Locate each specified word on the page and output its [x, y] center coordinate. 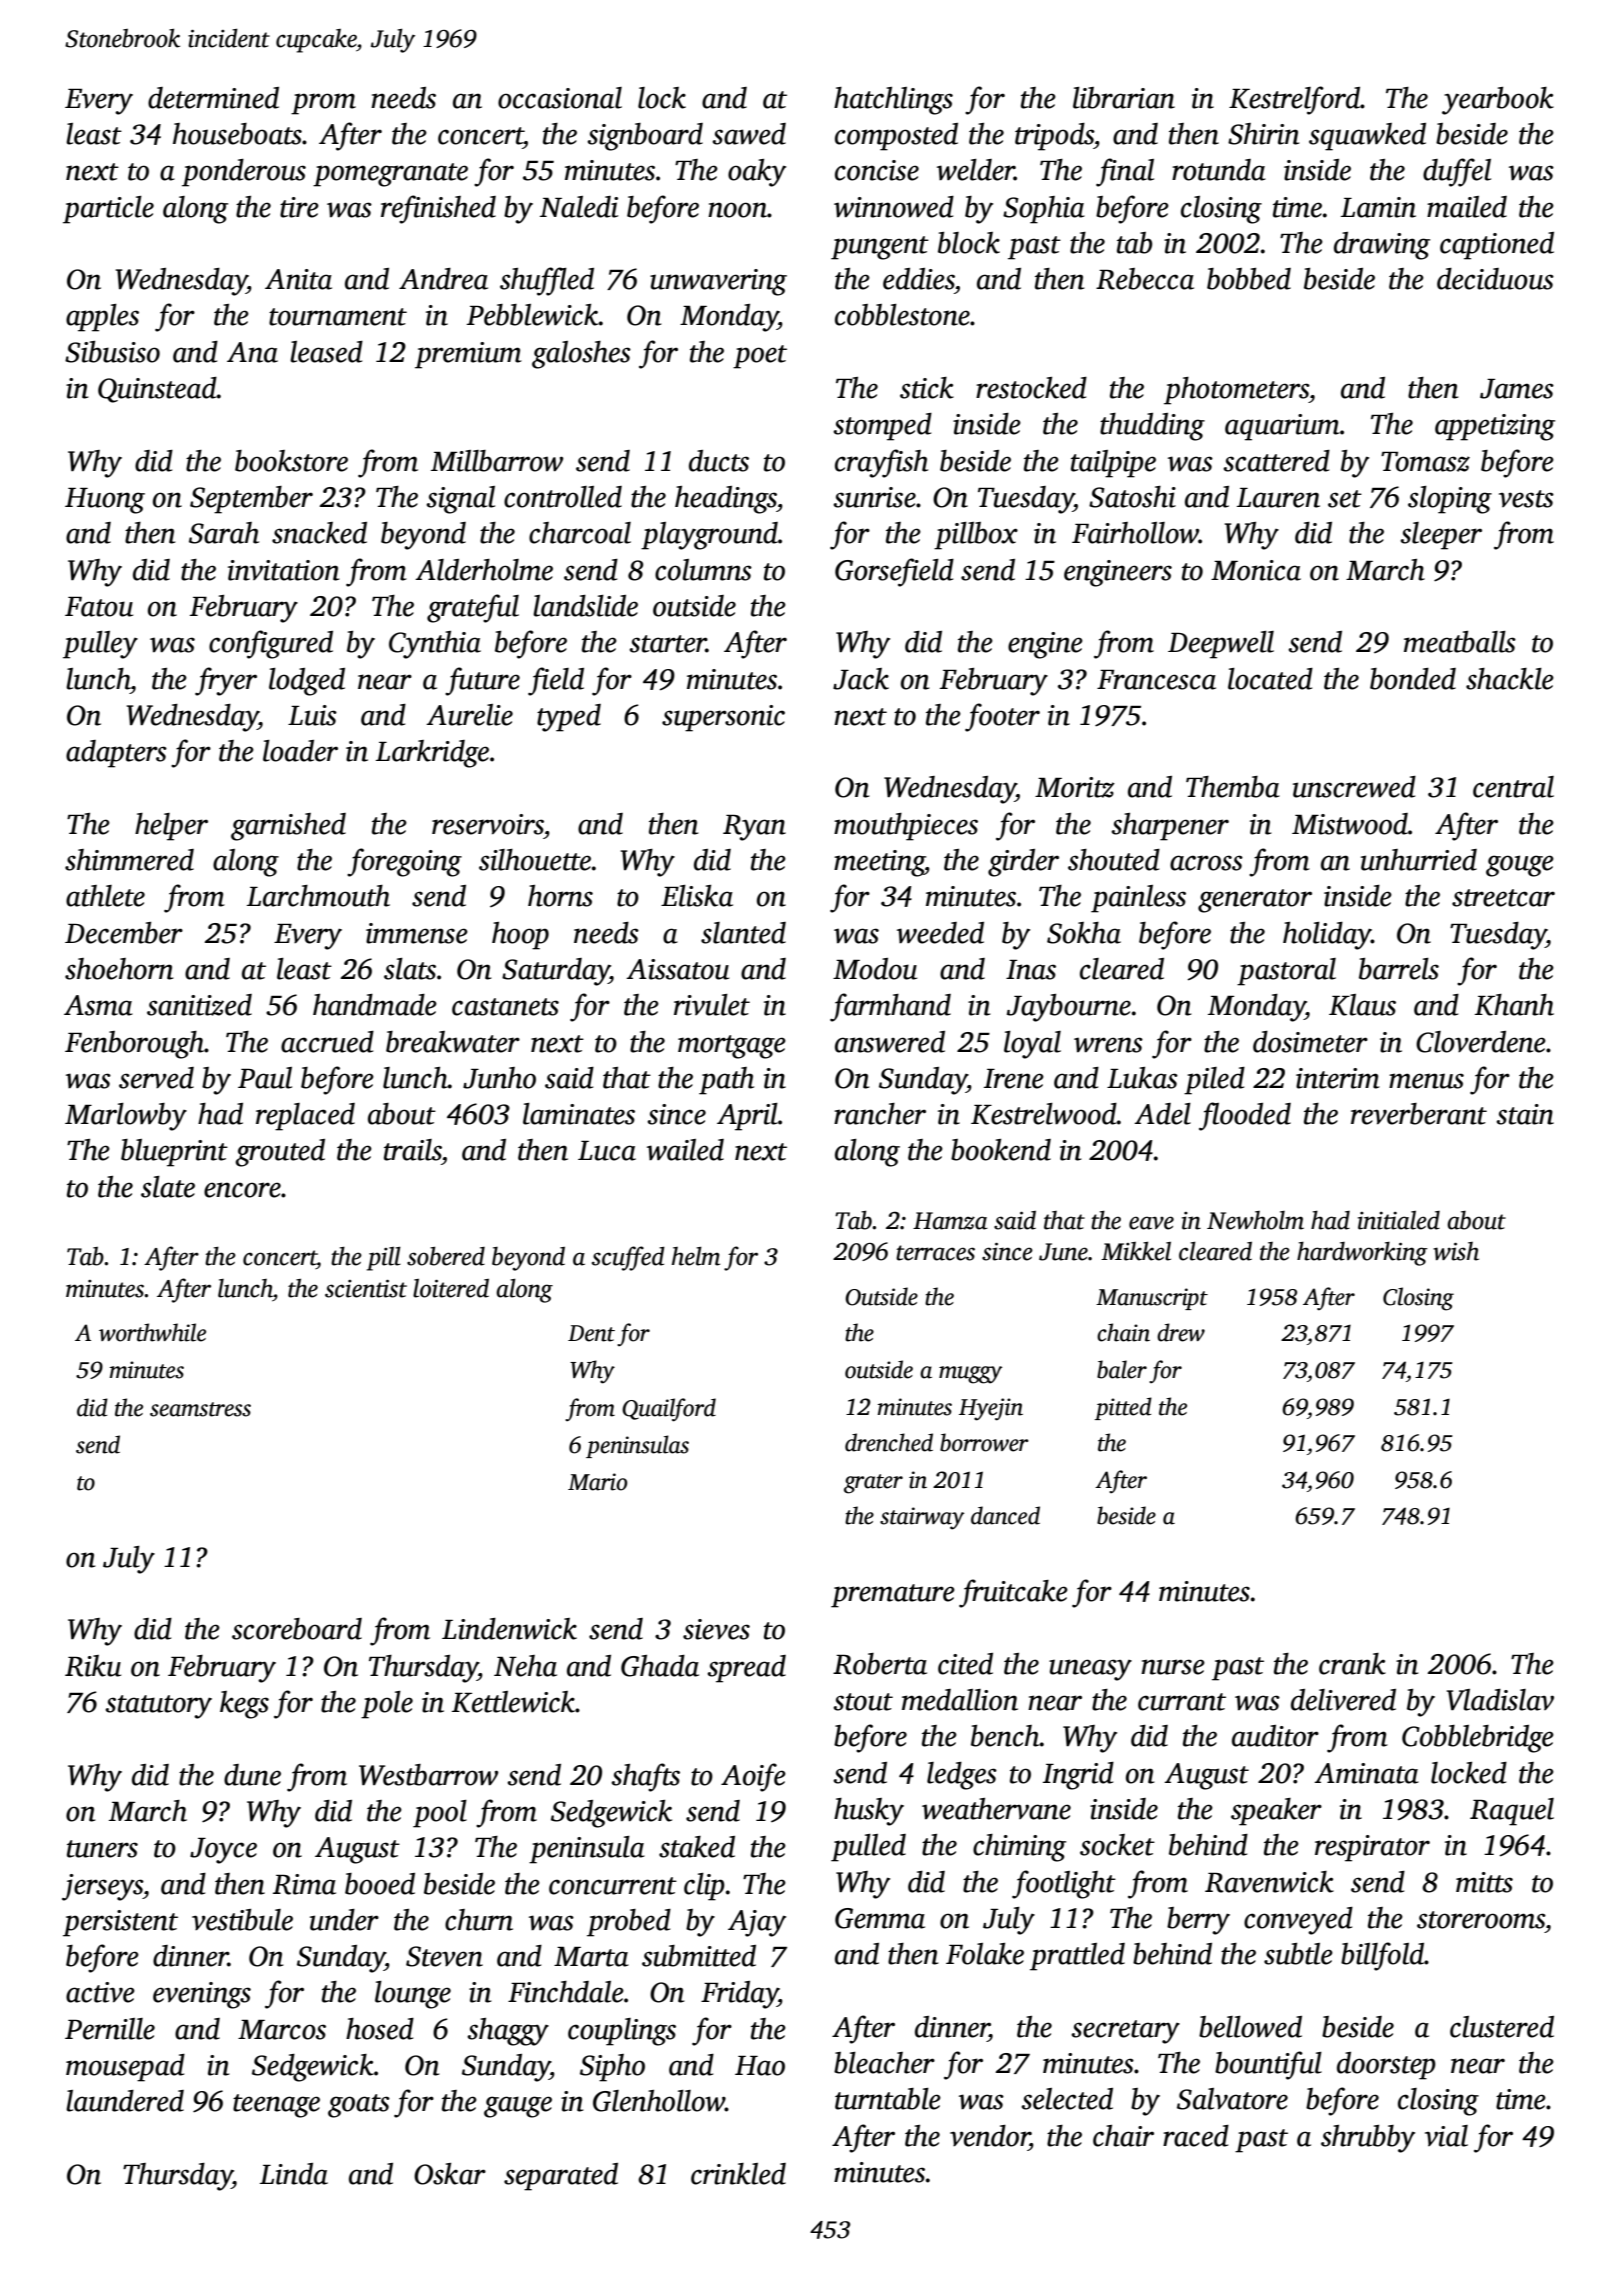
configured [271, 644]
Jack [861, 679]
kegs [244, 1705]
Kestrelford [1294, 100]
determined [213, 98]
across [1206, 863]
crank [1352, 1664]
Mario [597, 1482]
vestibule [242, 1920]
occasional [560, 98]
